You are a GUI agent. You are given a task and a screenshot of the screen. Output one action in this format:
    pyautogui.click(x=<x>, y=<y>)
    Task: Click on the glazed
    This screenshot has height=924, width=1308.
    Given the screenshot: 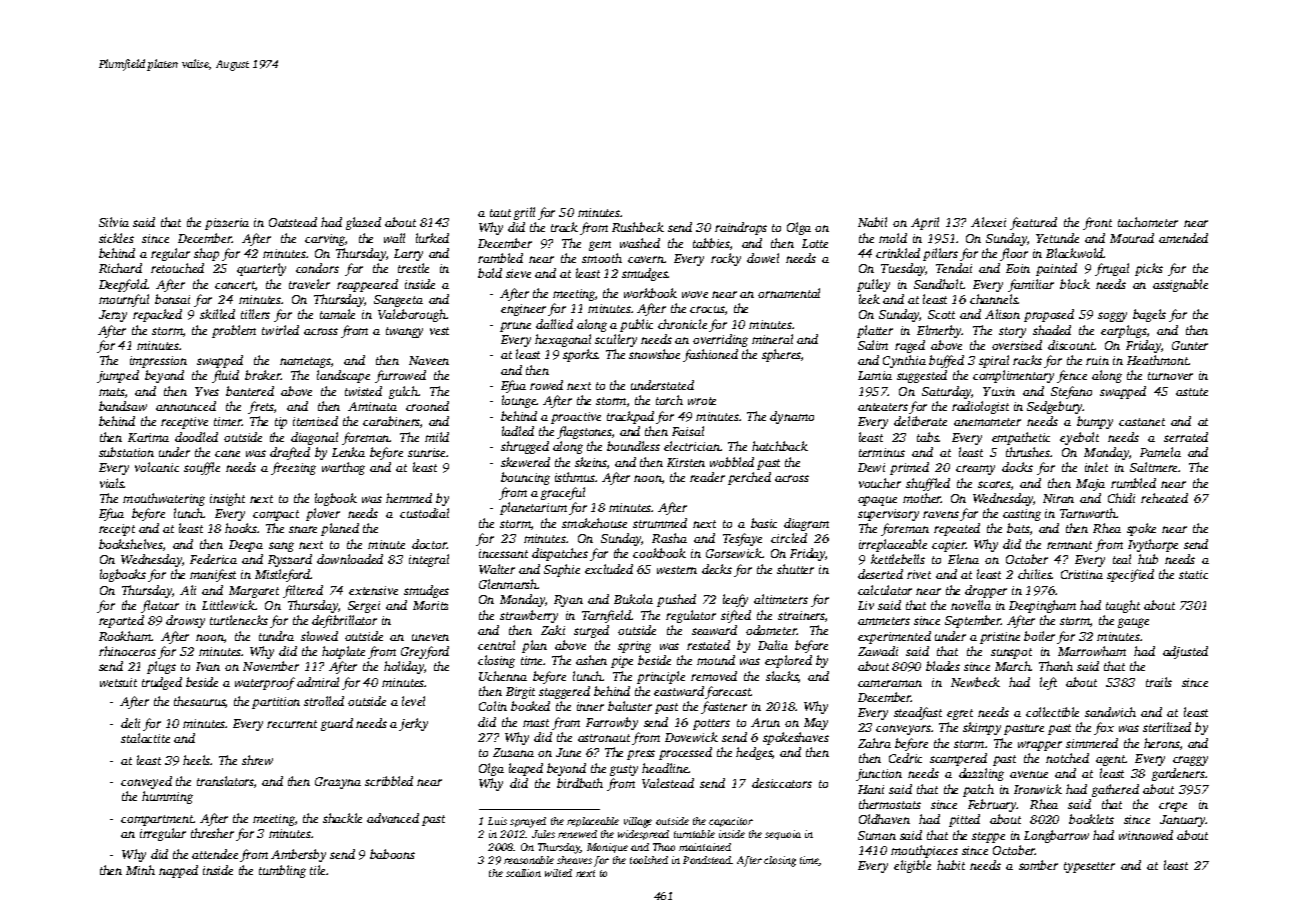 What is the action you would take?
    pyautogui.click(x=363, y=223)
